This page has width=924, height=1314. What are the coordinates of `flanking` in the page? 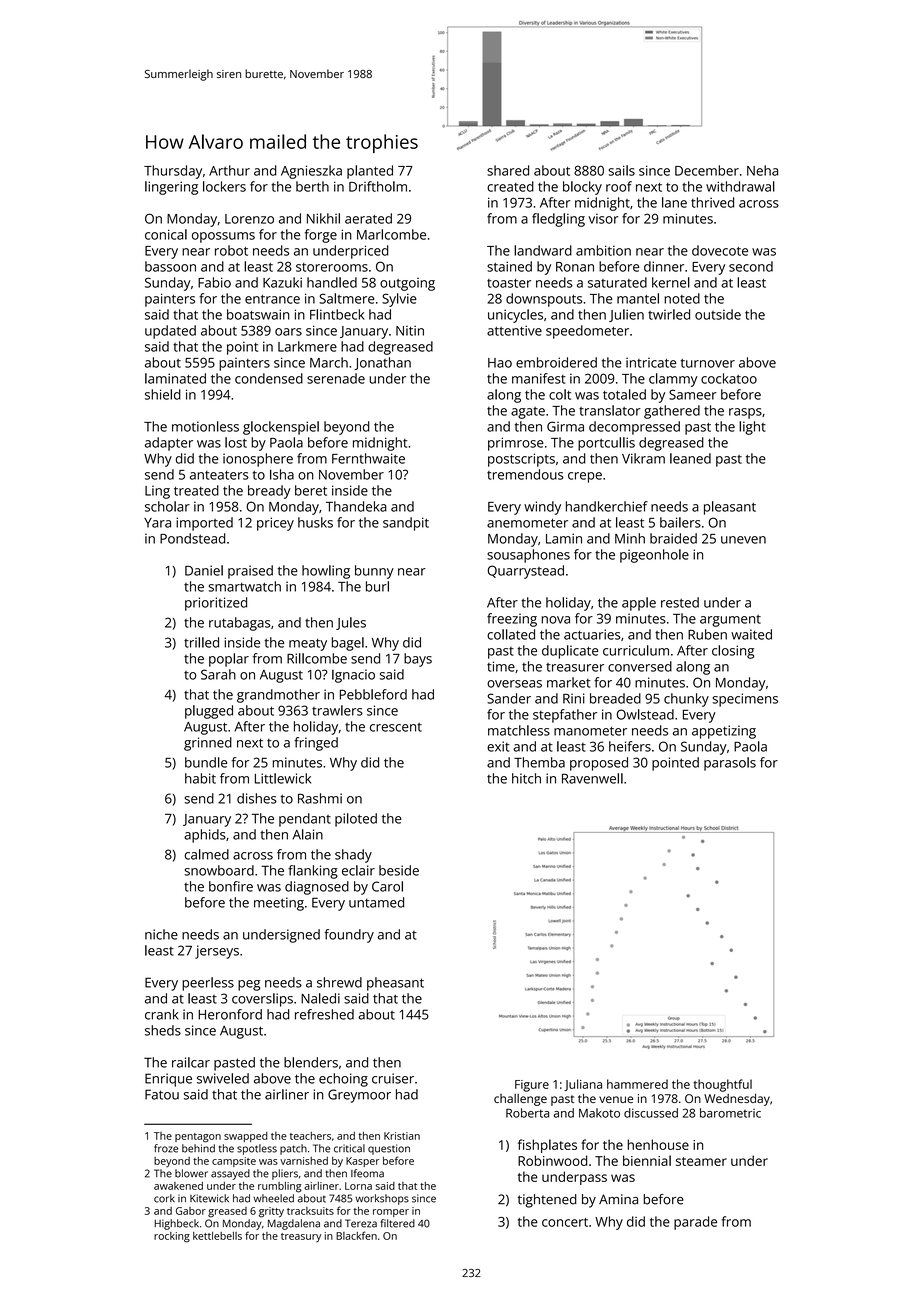 It's located at (313, 872).
